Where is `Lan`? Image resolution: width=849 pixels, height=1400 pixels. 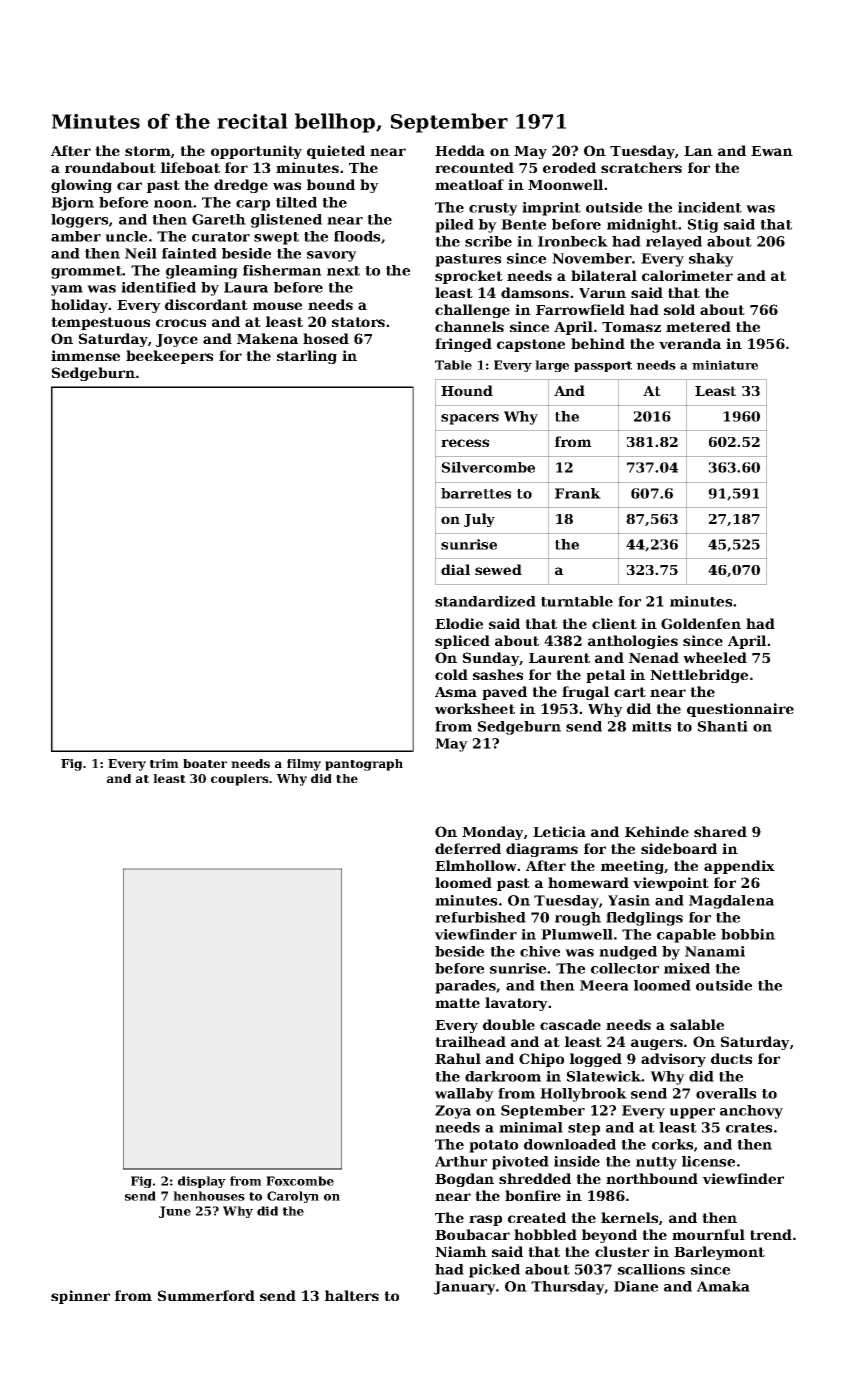
Lan is located at coordinates (698, 151).
